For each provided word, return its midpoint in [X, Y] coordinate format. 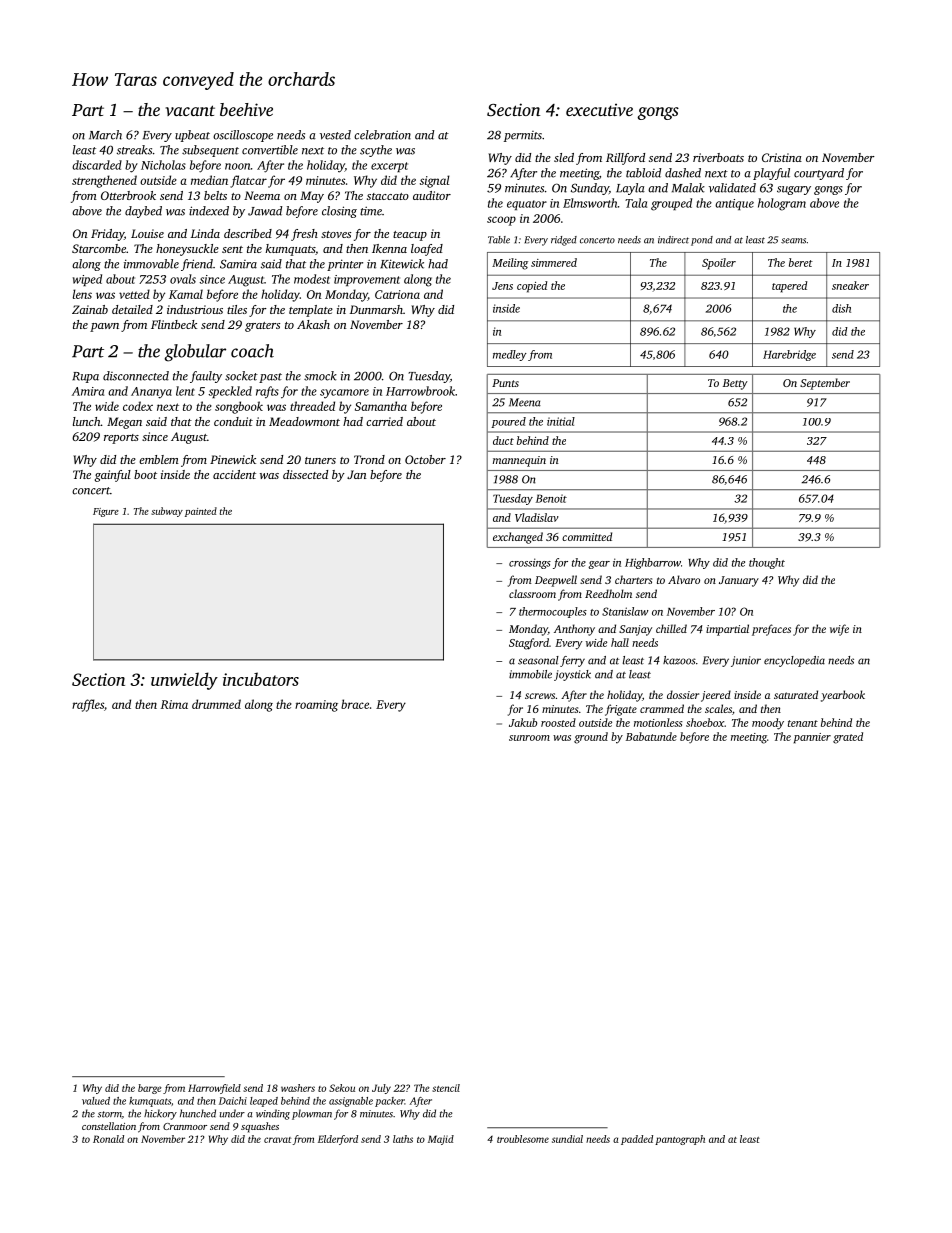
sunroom [529, 738]
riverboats [718, 157]
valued [96, 1101]
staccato [388, 196]
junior [746, 661]
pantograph [680, 1140]
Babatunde [651, 736]
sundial [567, 1139]
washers [298, 1088]
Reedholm [608, 593]
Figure [106, 512]
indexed [209, 211]
